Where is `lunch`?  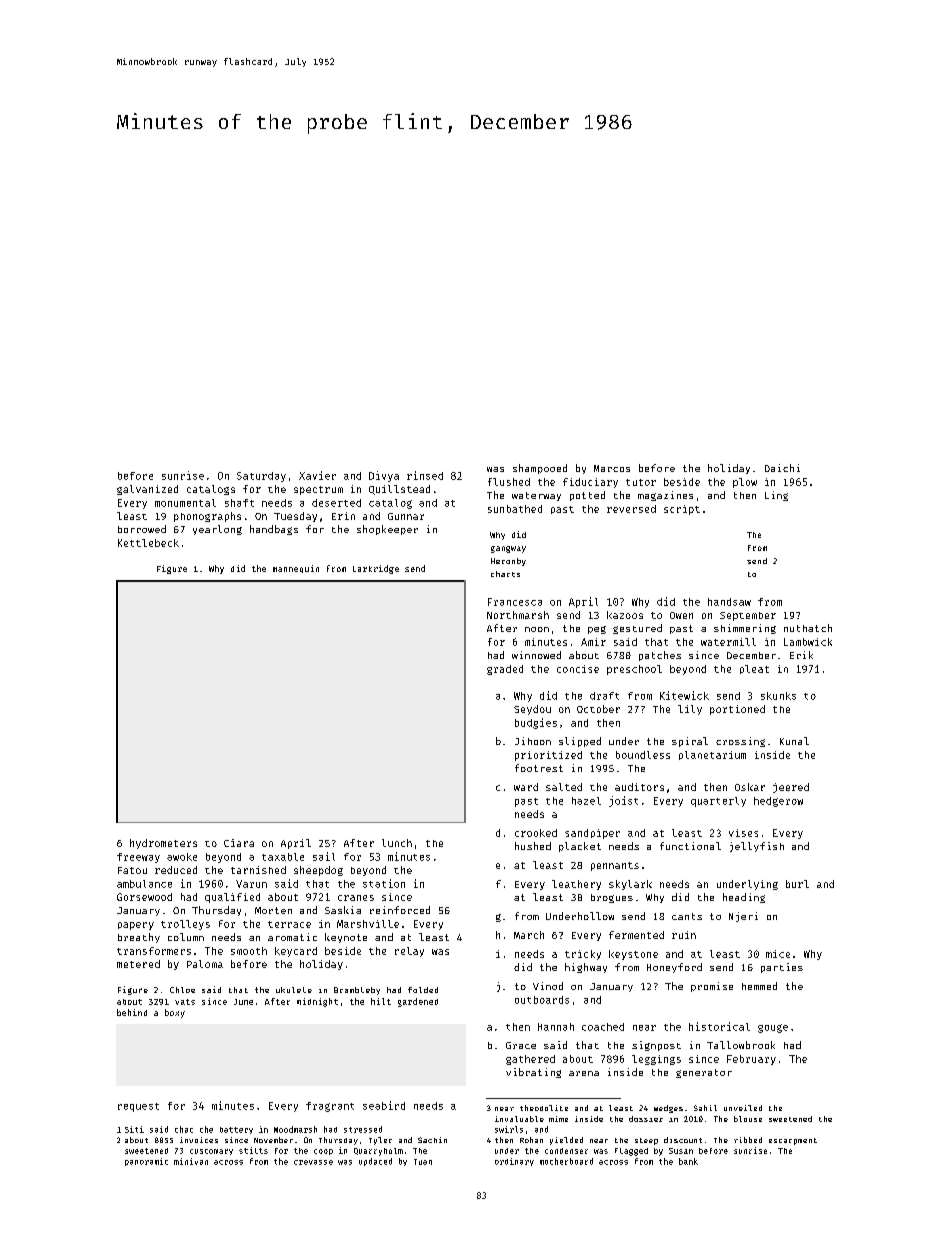
lunch is located at coordinates (397, 843).
